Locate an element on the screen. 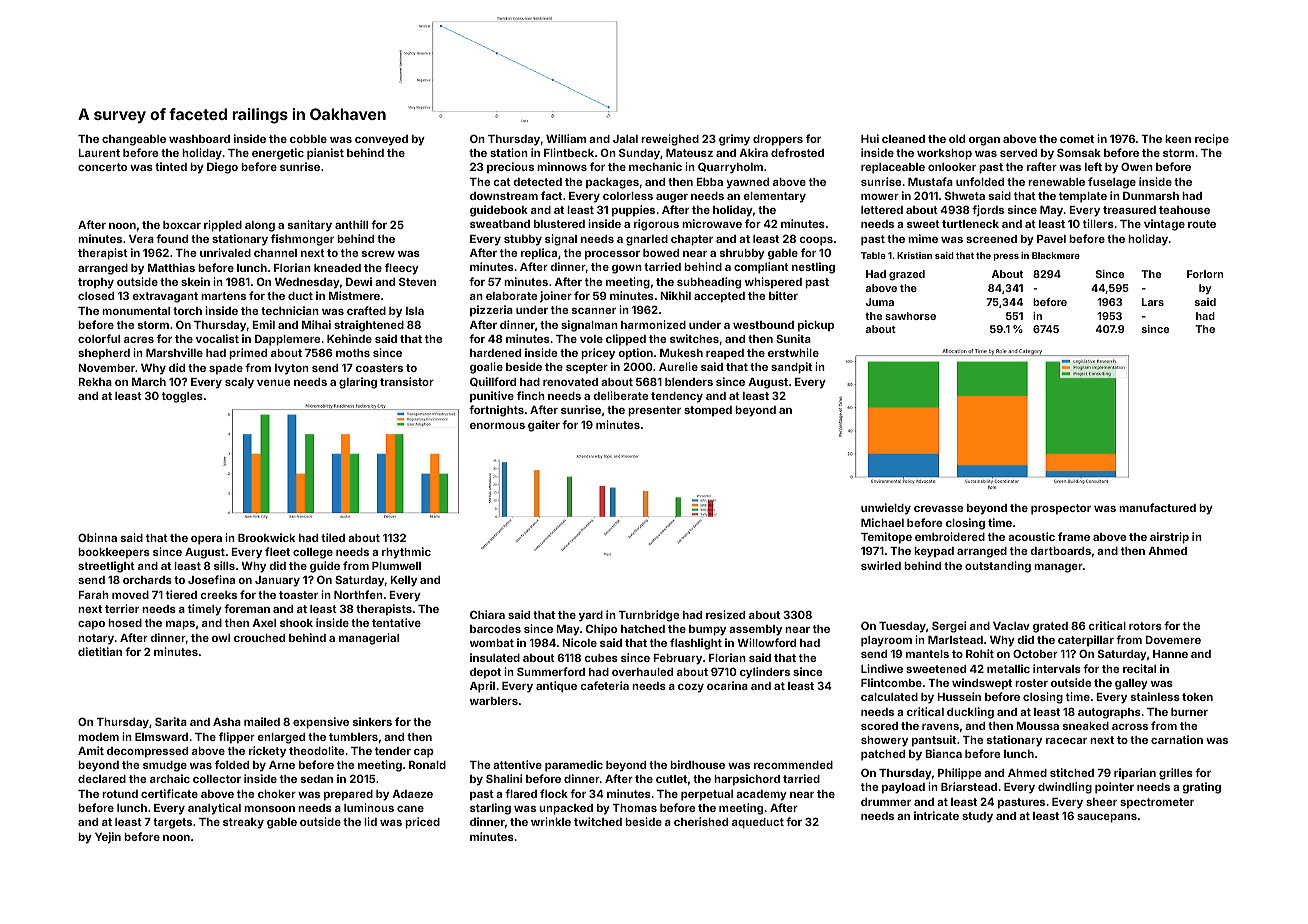 The height and width of the screenshot is (924, 1308). Lindiwe is located at coordinates (882, 668).
